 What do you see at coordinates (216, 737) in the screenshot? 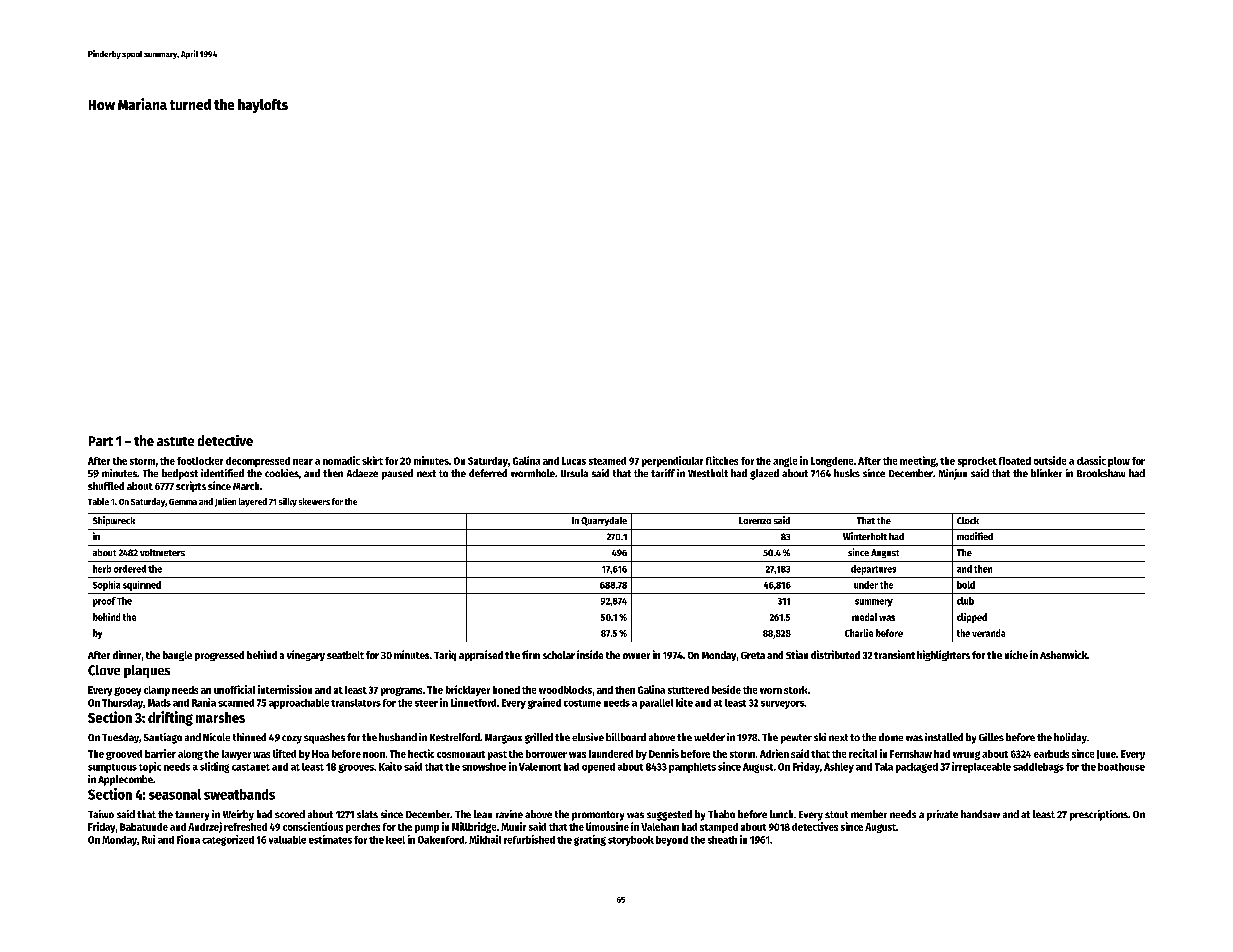
I see `Nicole` at bounding box center [216, 737].
